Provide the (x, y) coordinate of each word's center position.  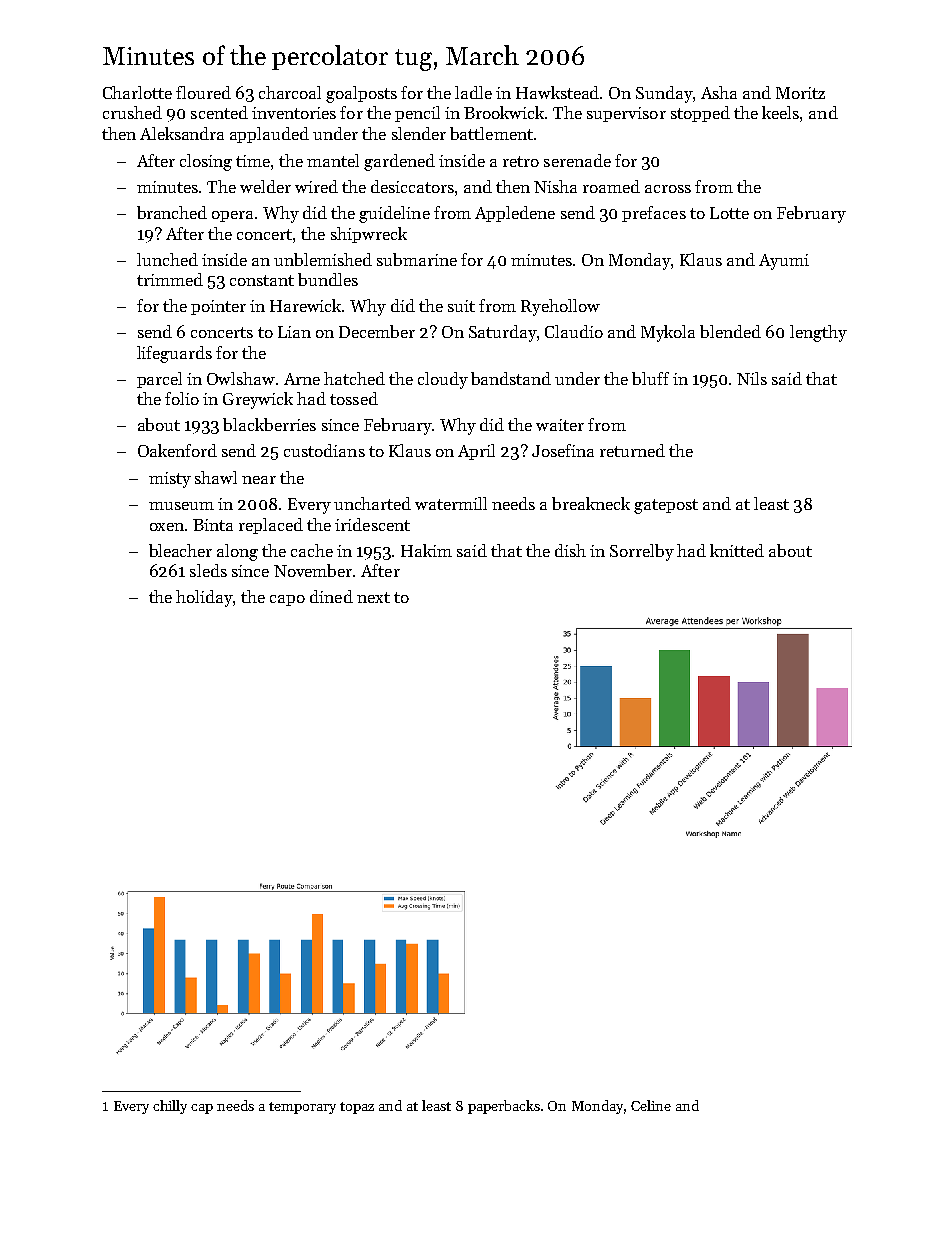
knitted (737, 550)
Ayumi (784, 262)
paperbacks (504, 1107)
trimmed (170, 279)
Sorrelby (642, 552)
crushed (132, 112)
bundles (328, 279)
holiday (205, 598)
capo (287, 600)
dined (331, 596)
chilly (170, 1107)
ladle (473, 92)
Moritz (800, 93)
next (373, 597)
